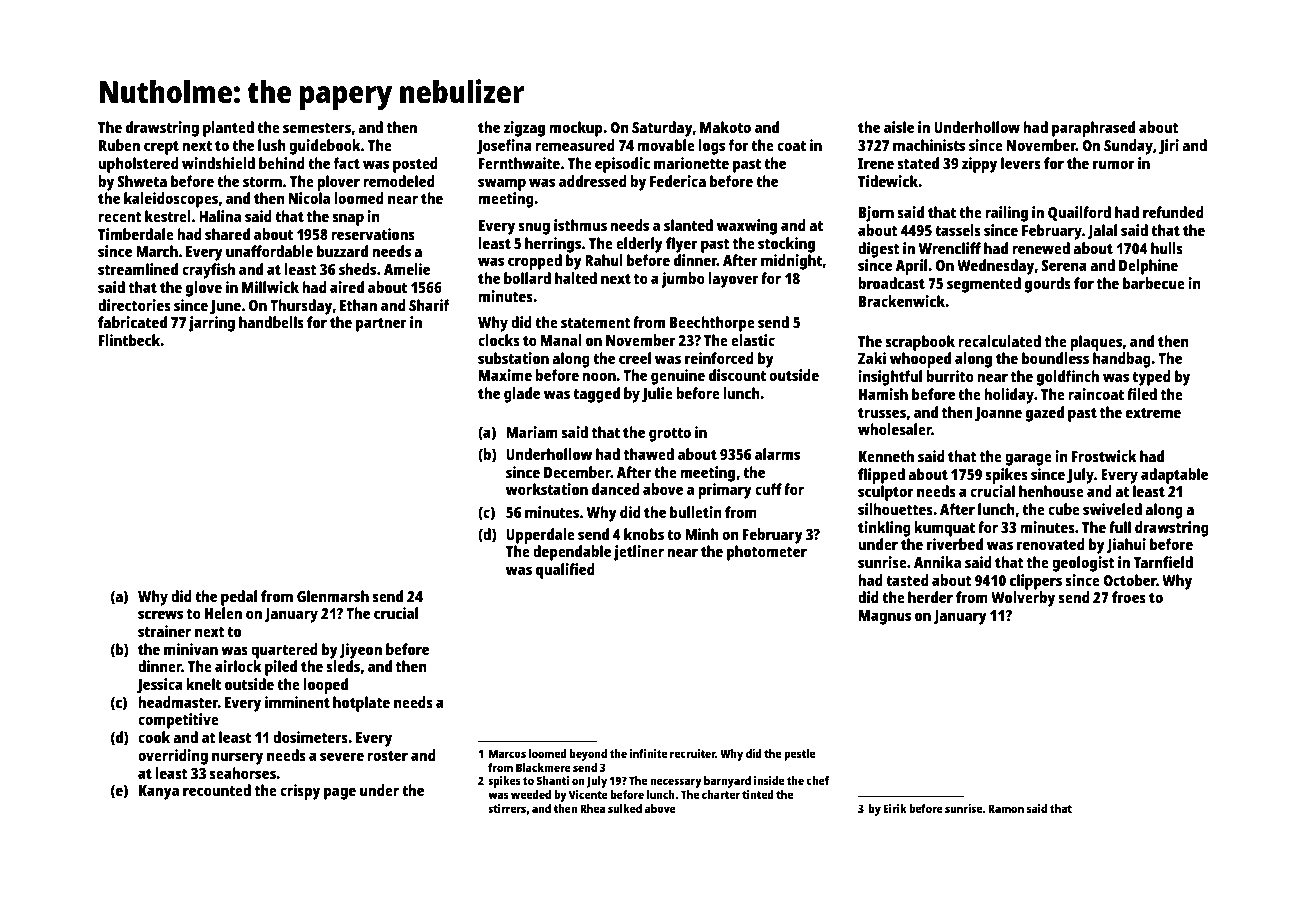  What do you see at coordinates (507, 808) in the screenshot?
I see `stirrers` at bounding box center [507, 808].
